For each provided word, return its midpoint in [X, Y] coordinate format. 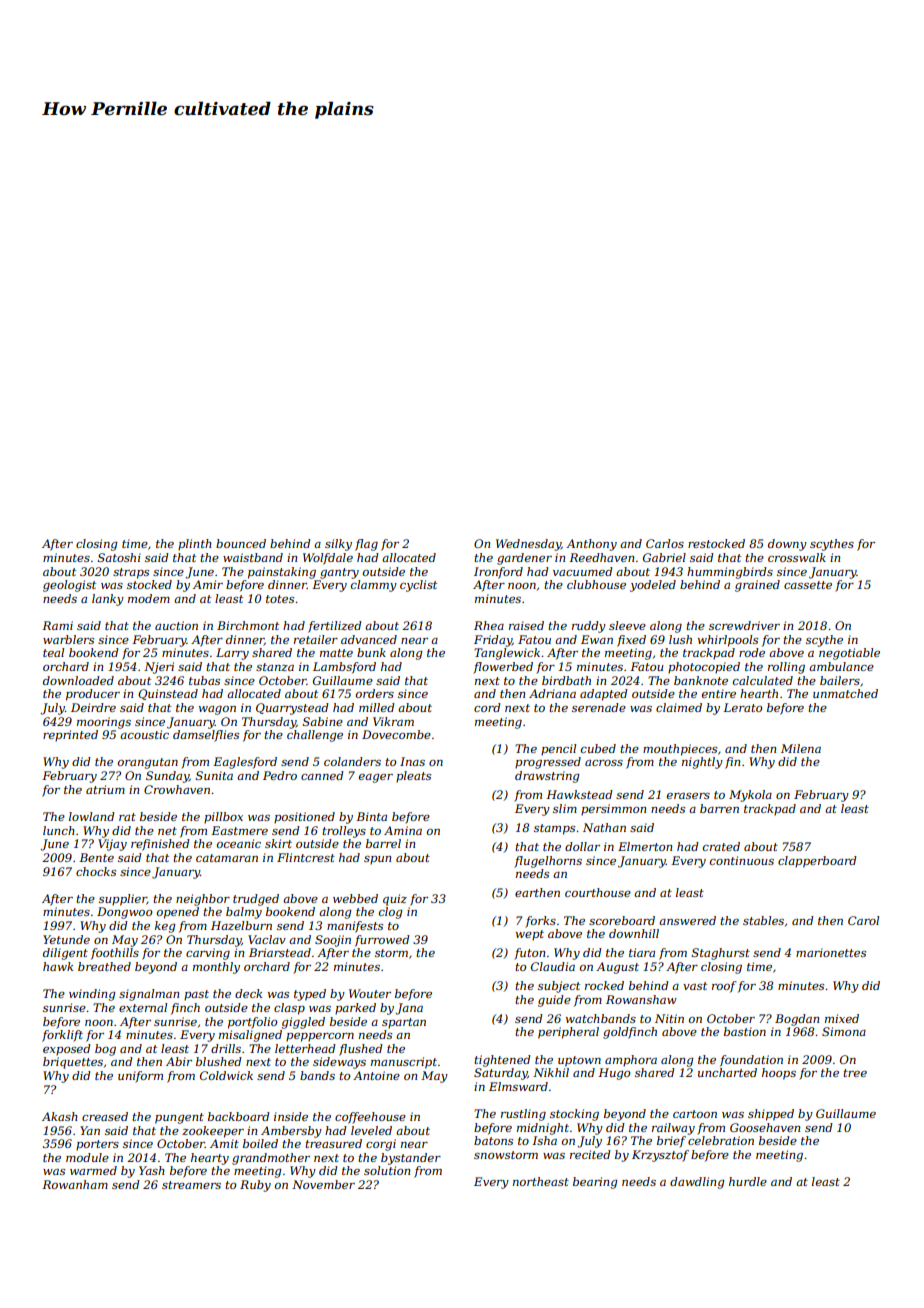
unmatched [845, 693]
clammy [374, 586]
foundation [751, 1061]
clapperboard [817, 862]
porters [97, 1145]
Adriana [552, 693]
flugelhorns [548, 862]
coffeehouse [370, 1118]
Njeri [159, 668]
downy [787, 545]
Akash [60, 1116]
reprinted [70, 736]
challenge [315, 736]
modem [149, 598]
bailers [840, 680]
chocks [96, 871]
